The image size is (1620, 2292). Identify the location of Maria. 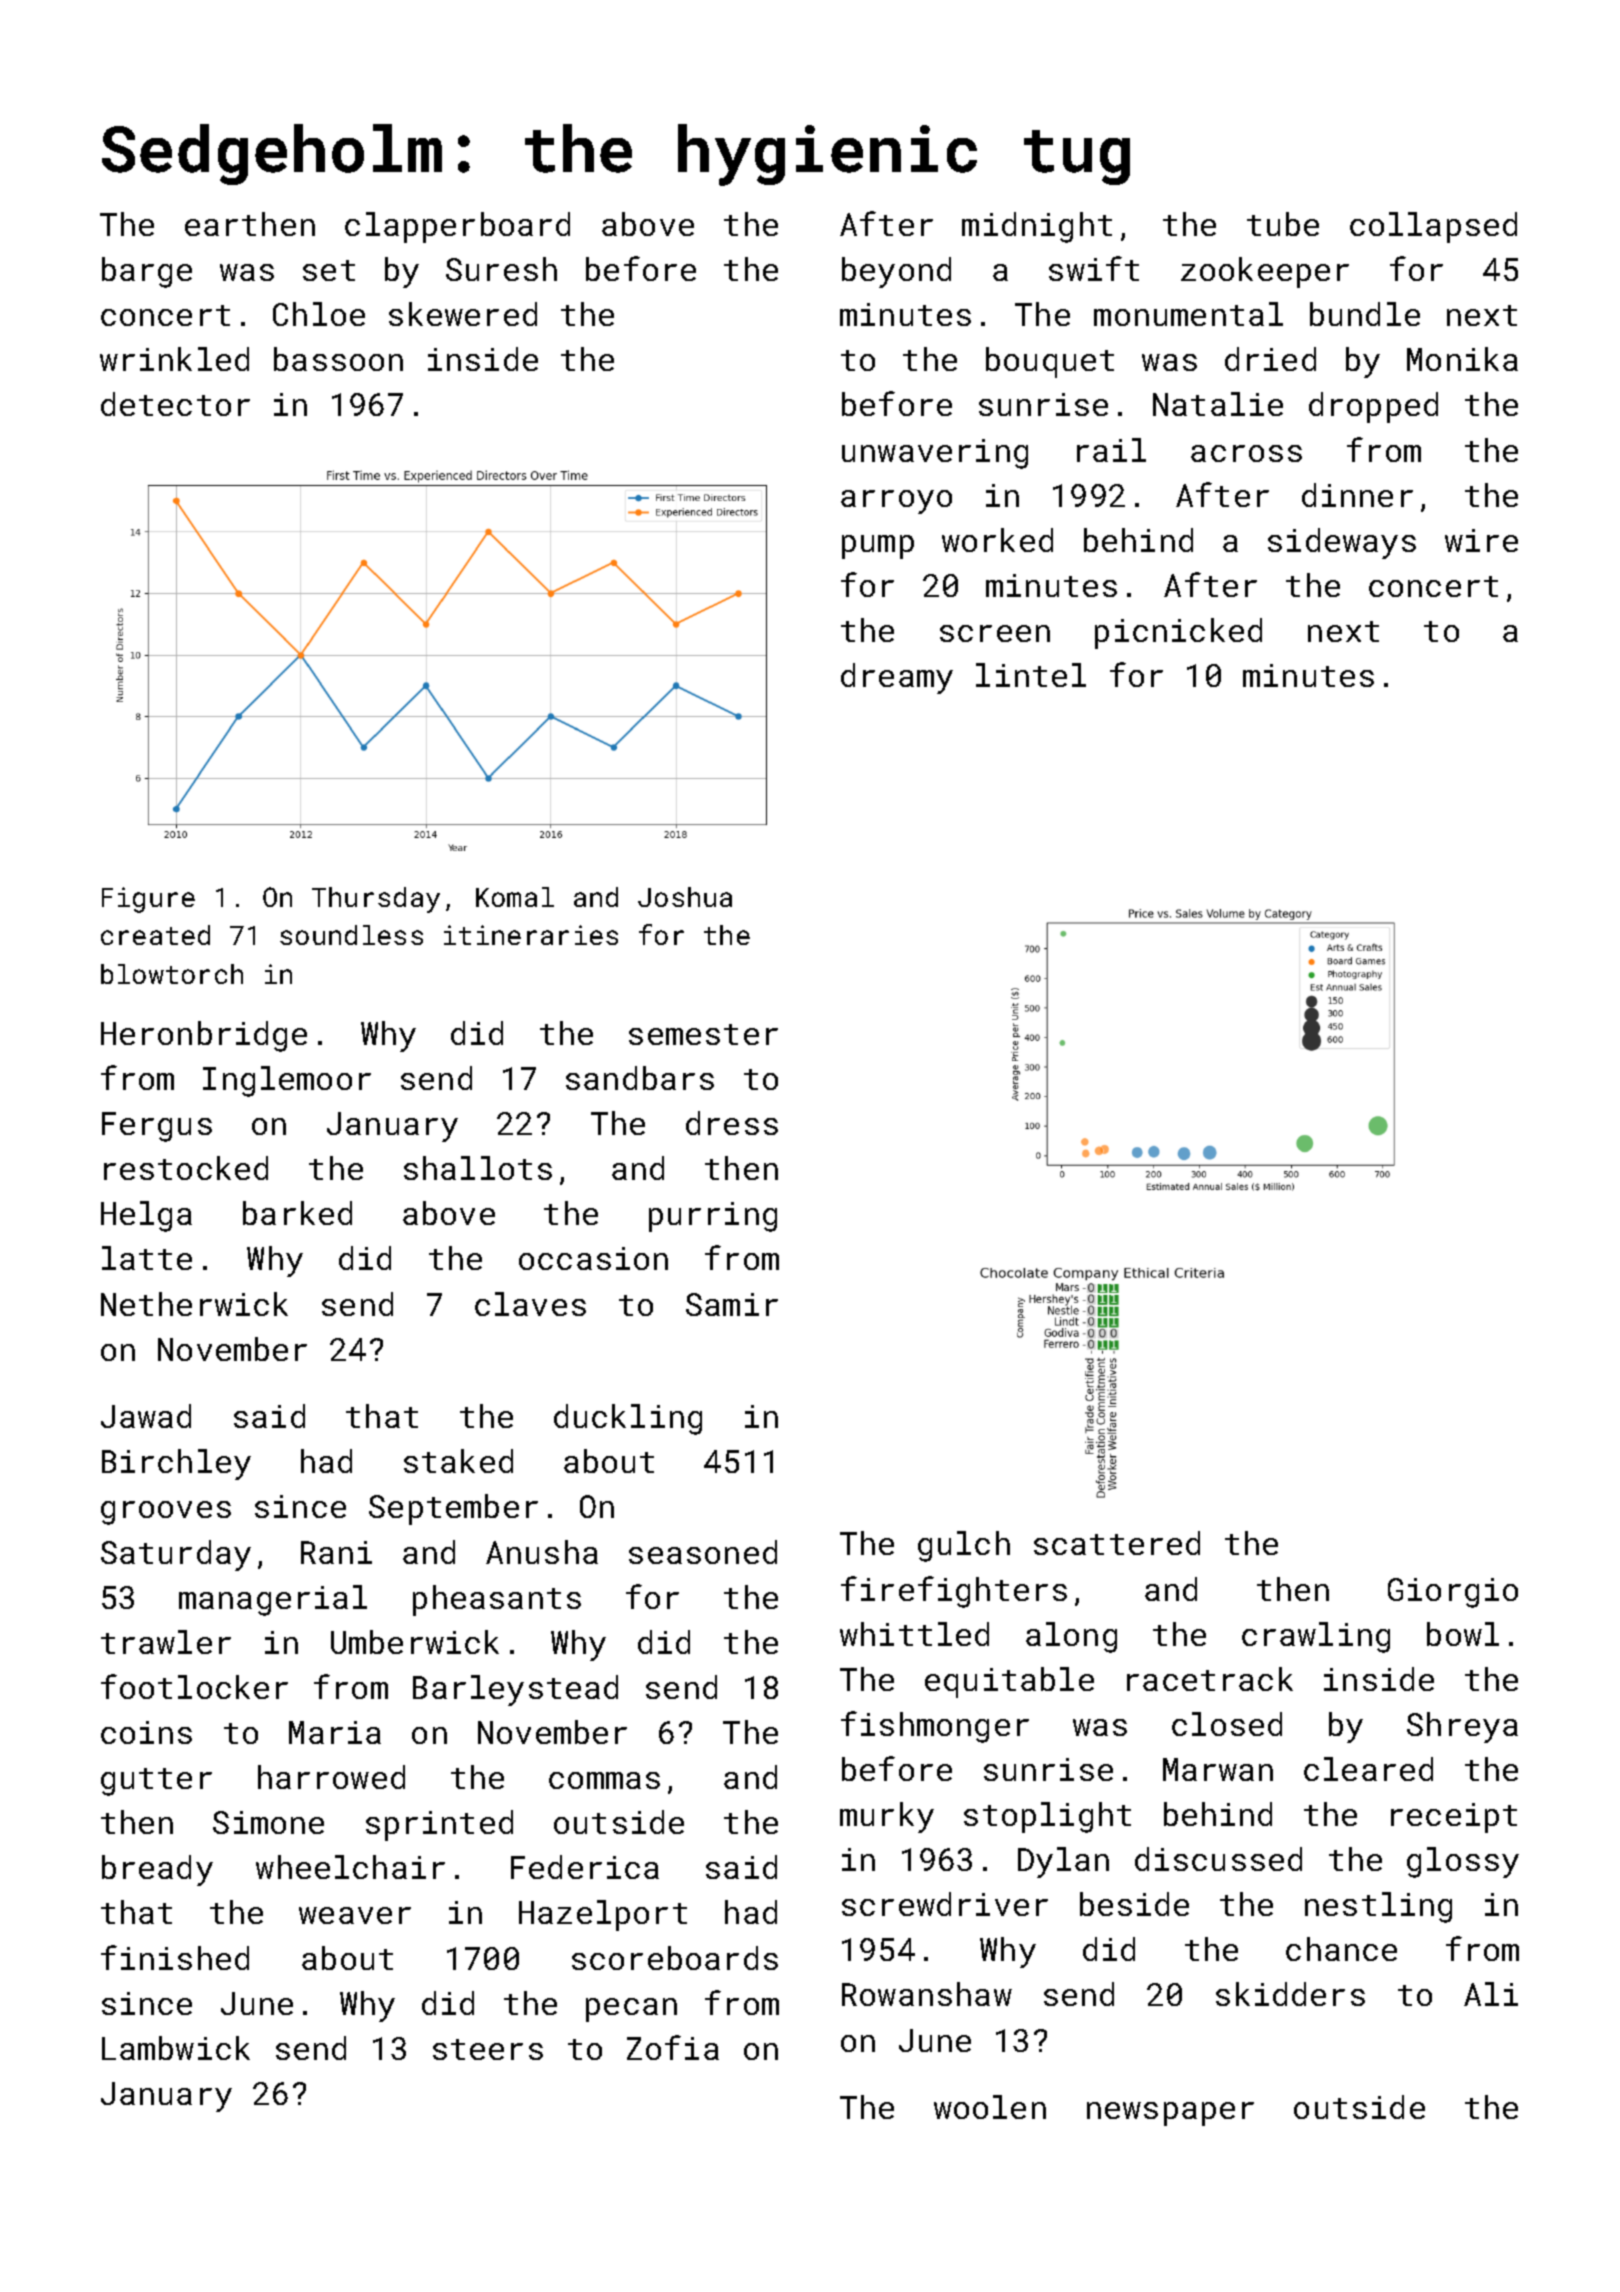
(335, 1732).
